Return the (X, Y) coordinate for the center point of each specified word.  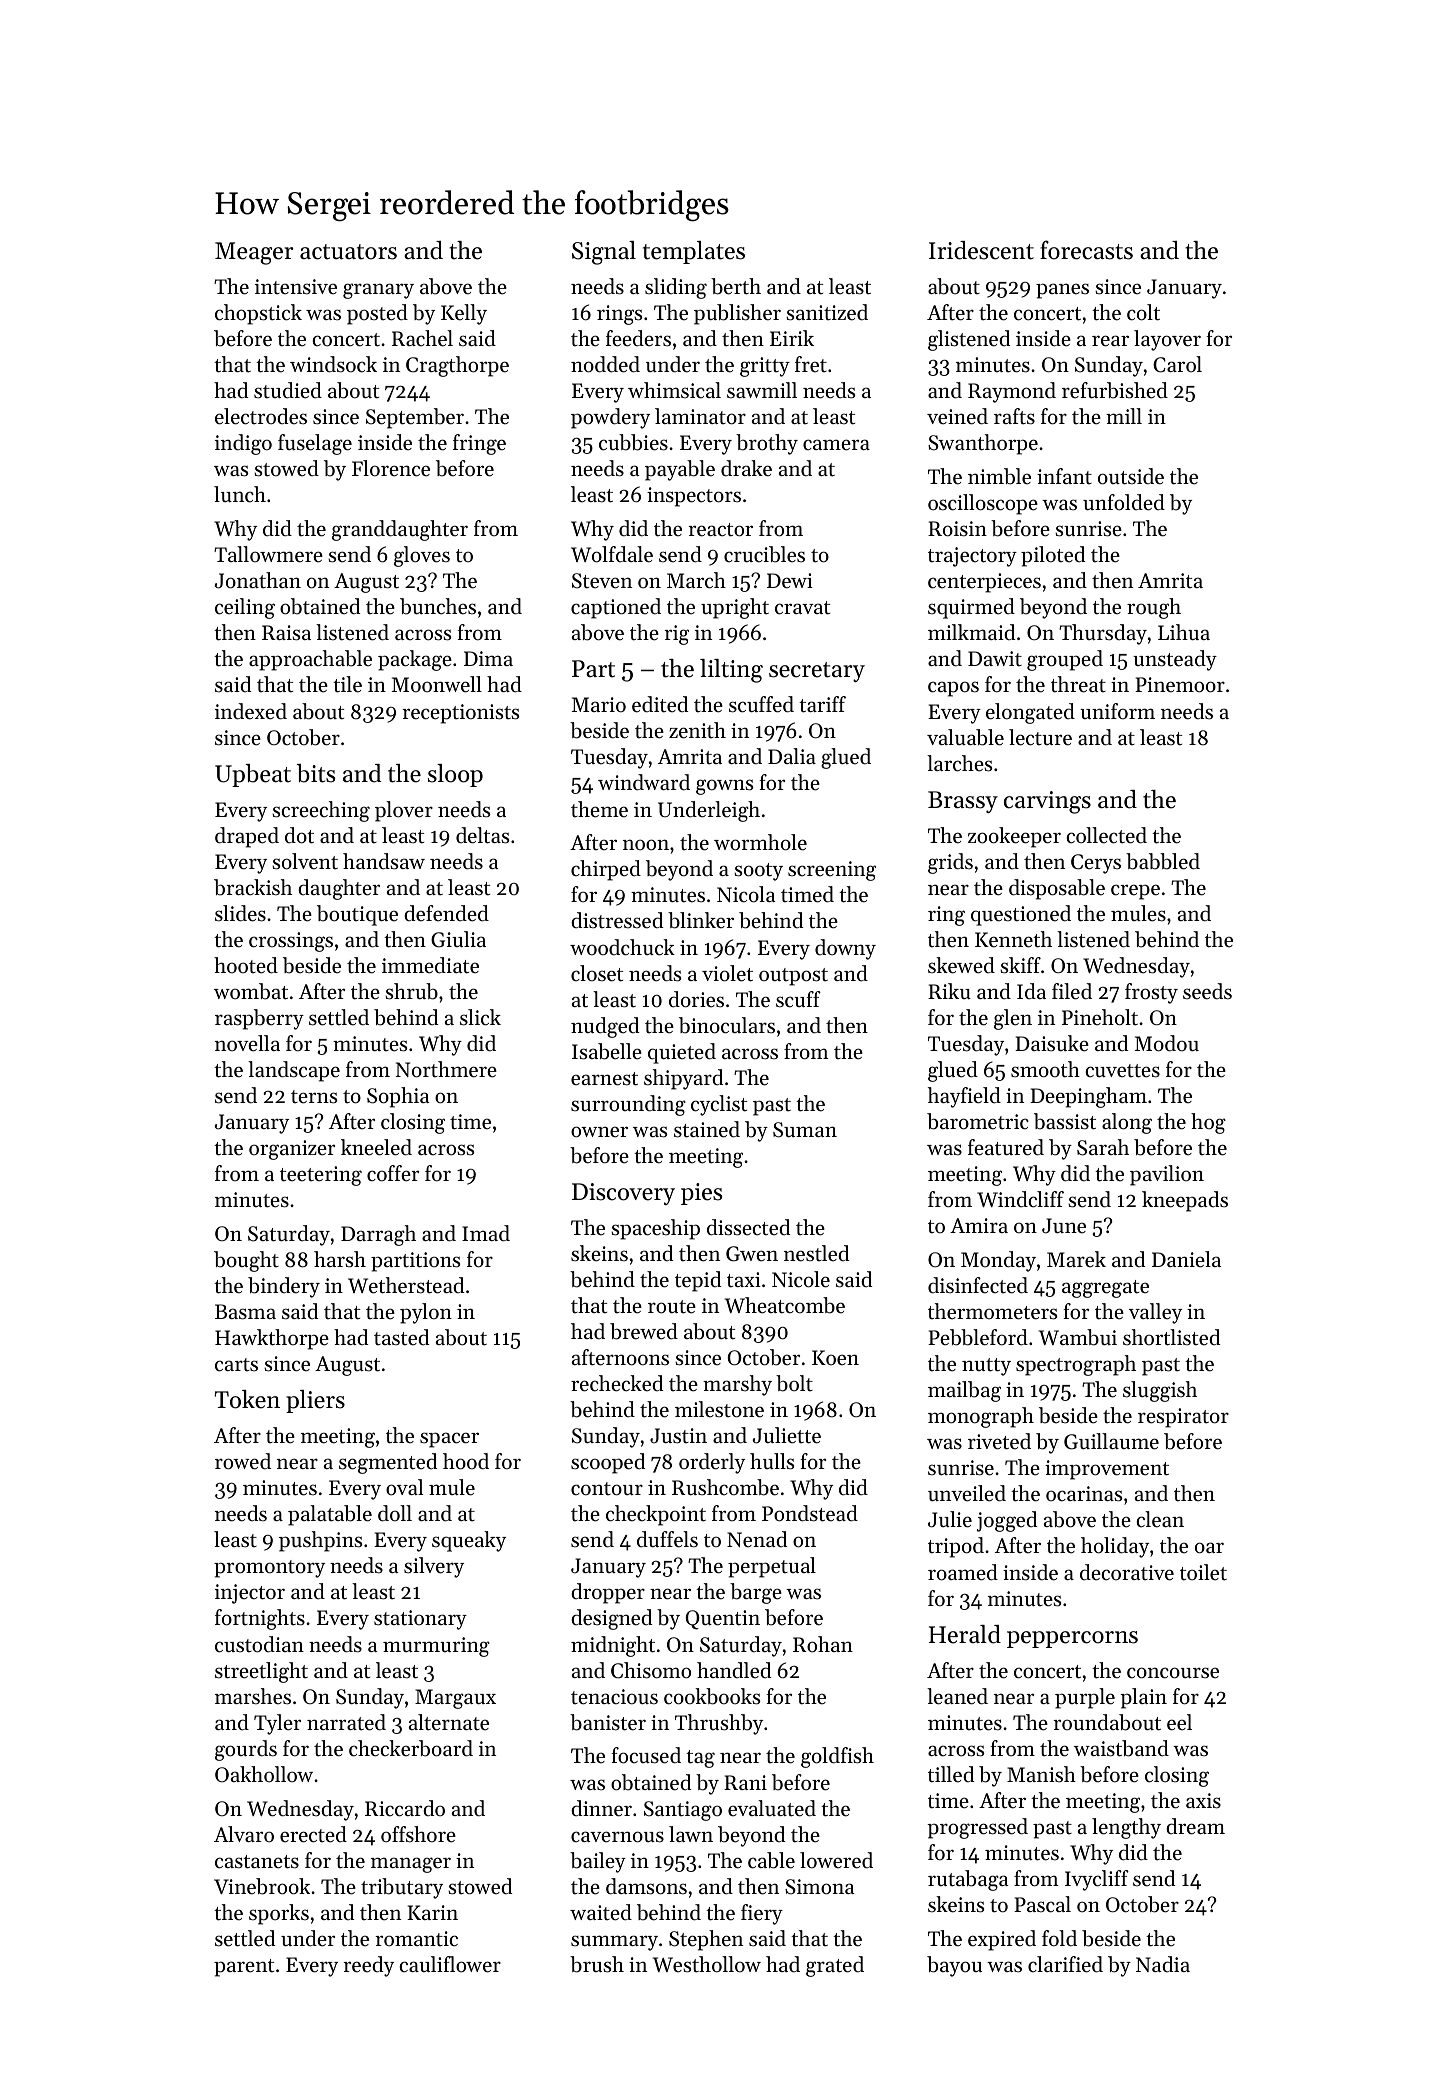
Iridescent (981, 250)
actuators (348, 252)
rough (1154, 608)
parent (244, 1968)
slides (240, 913)
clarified (1065, 1964)
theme (599, 809)
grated (835, 1966)
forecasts (1086, 250)
